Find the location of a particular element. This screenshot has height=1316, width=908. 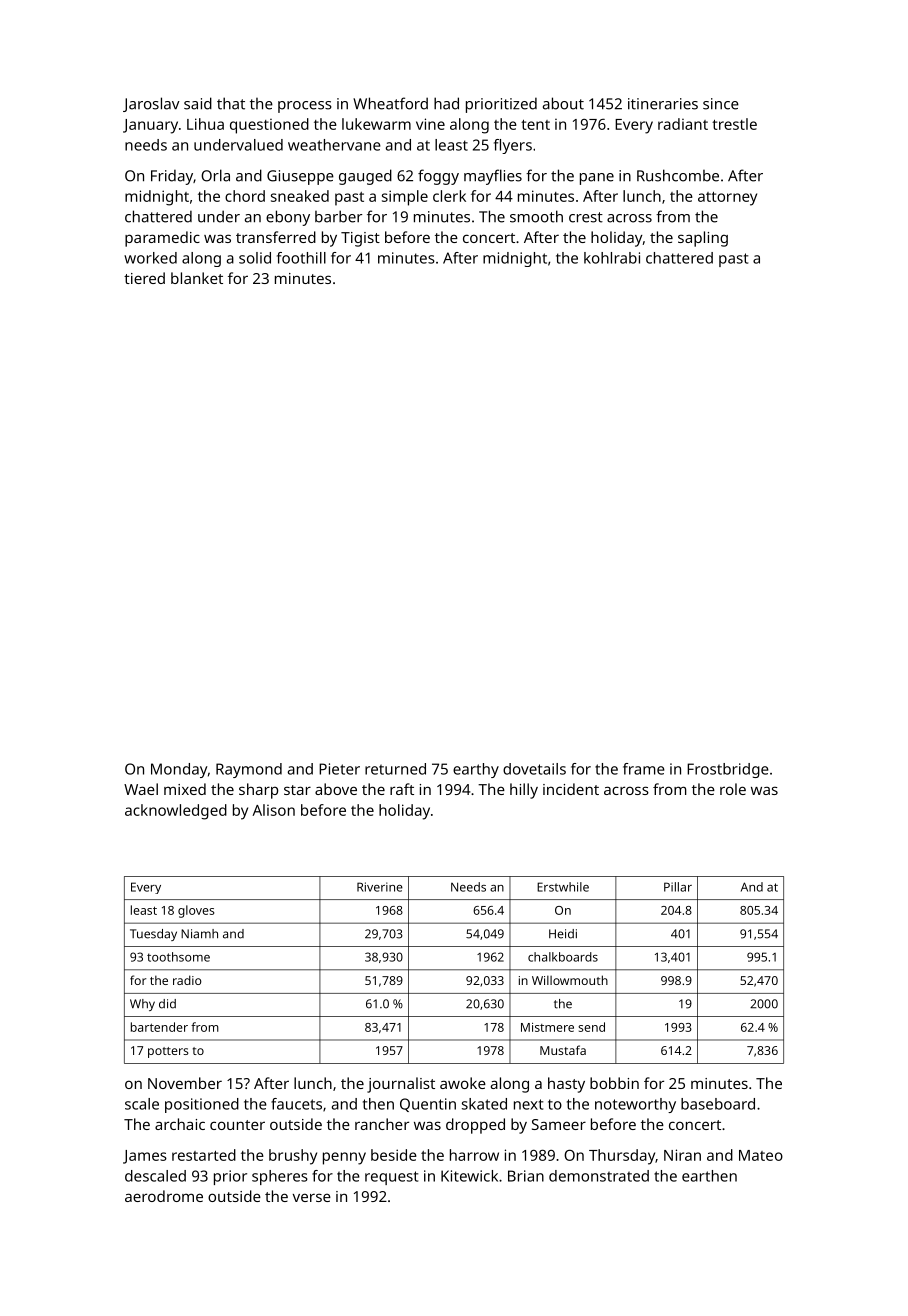

frame is located at coordinates (644, 769).
